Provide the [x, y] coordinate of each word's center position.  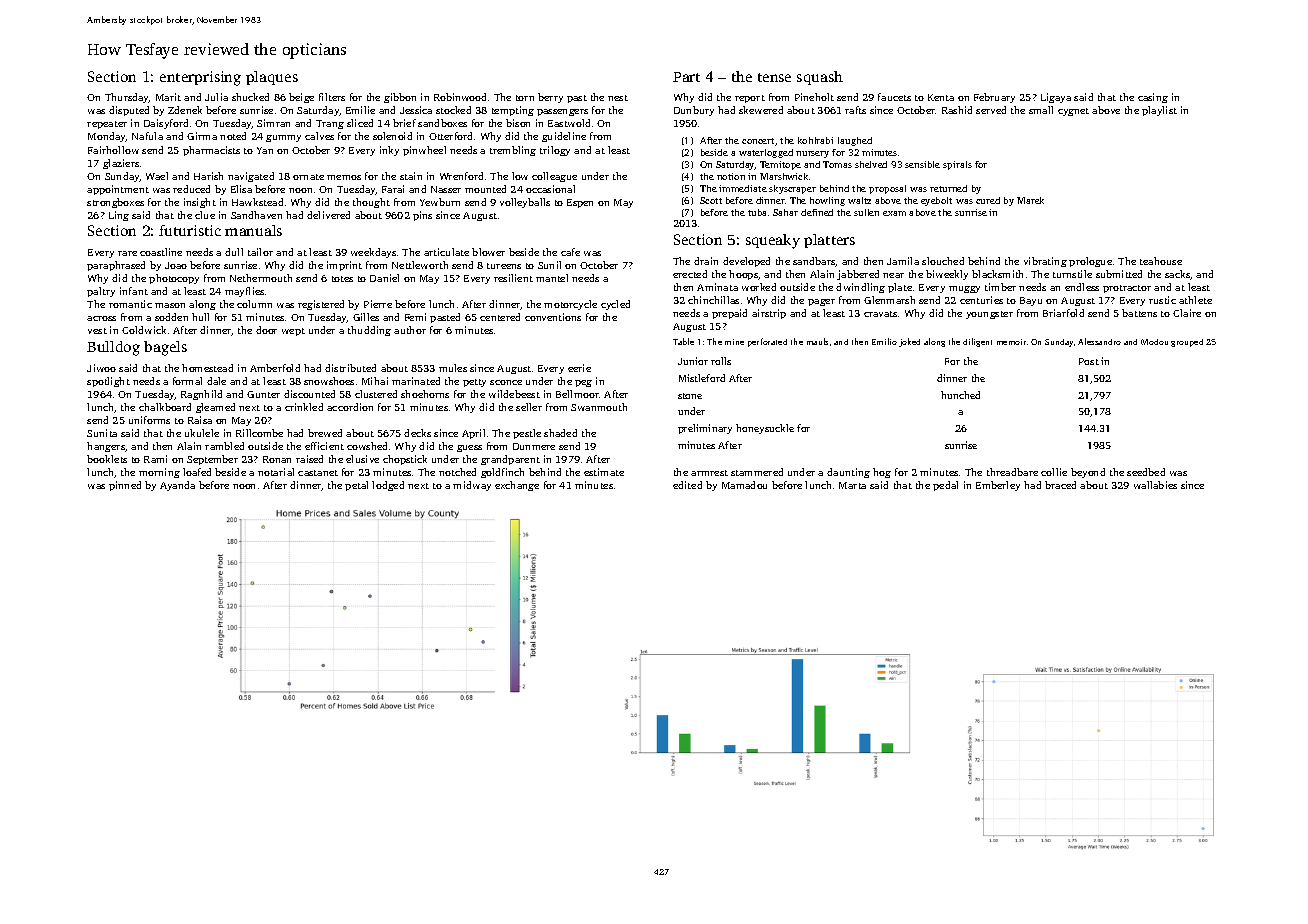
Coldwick [144, 330]
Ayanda [177, 486]
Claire [1187, 313]
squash [820, 78]
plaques [272, 78]
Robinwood [460, 97]
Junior [693, 361]
